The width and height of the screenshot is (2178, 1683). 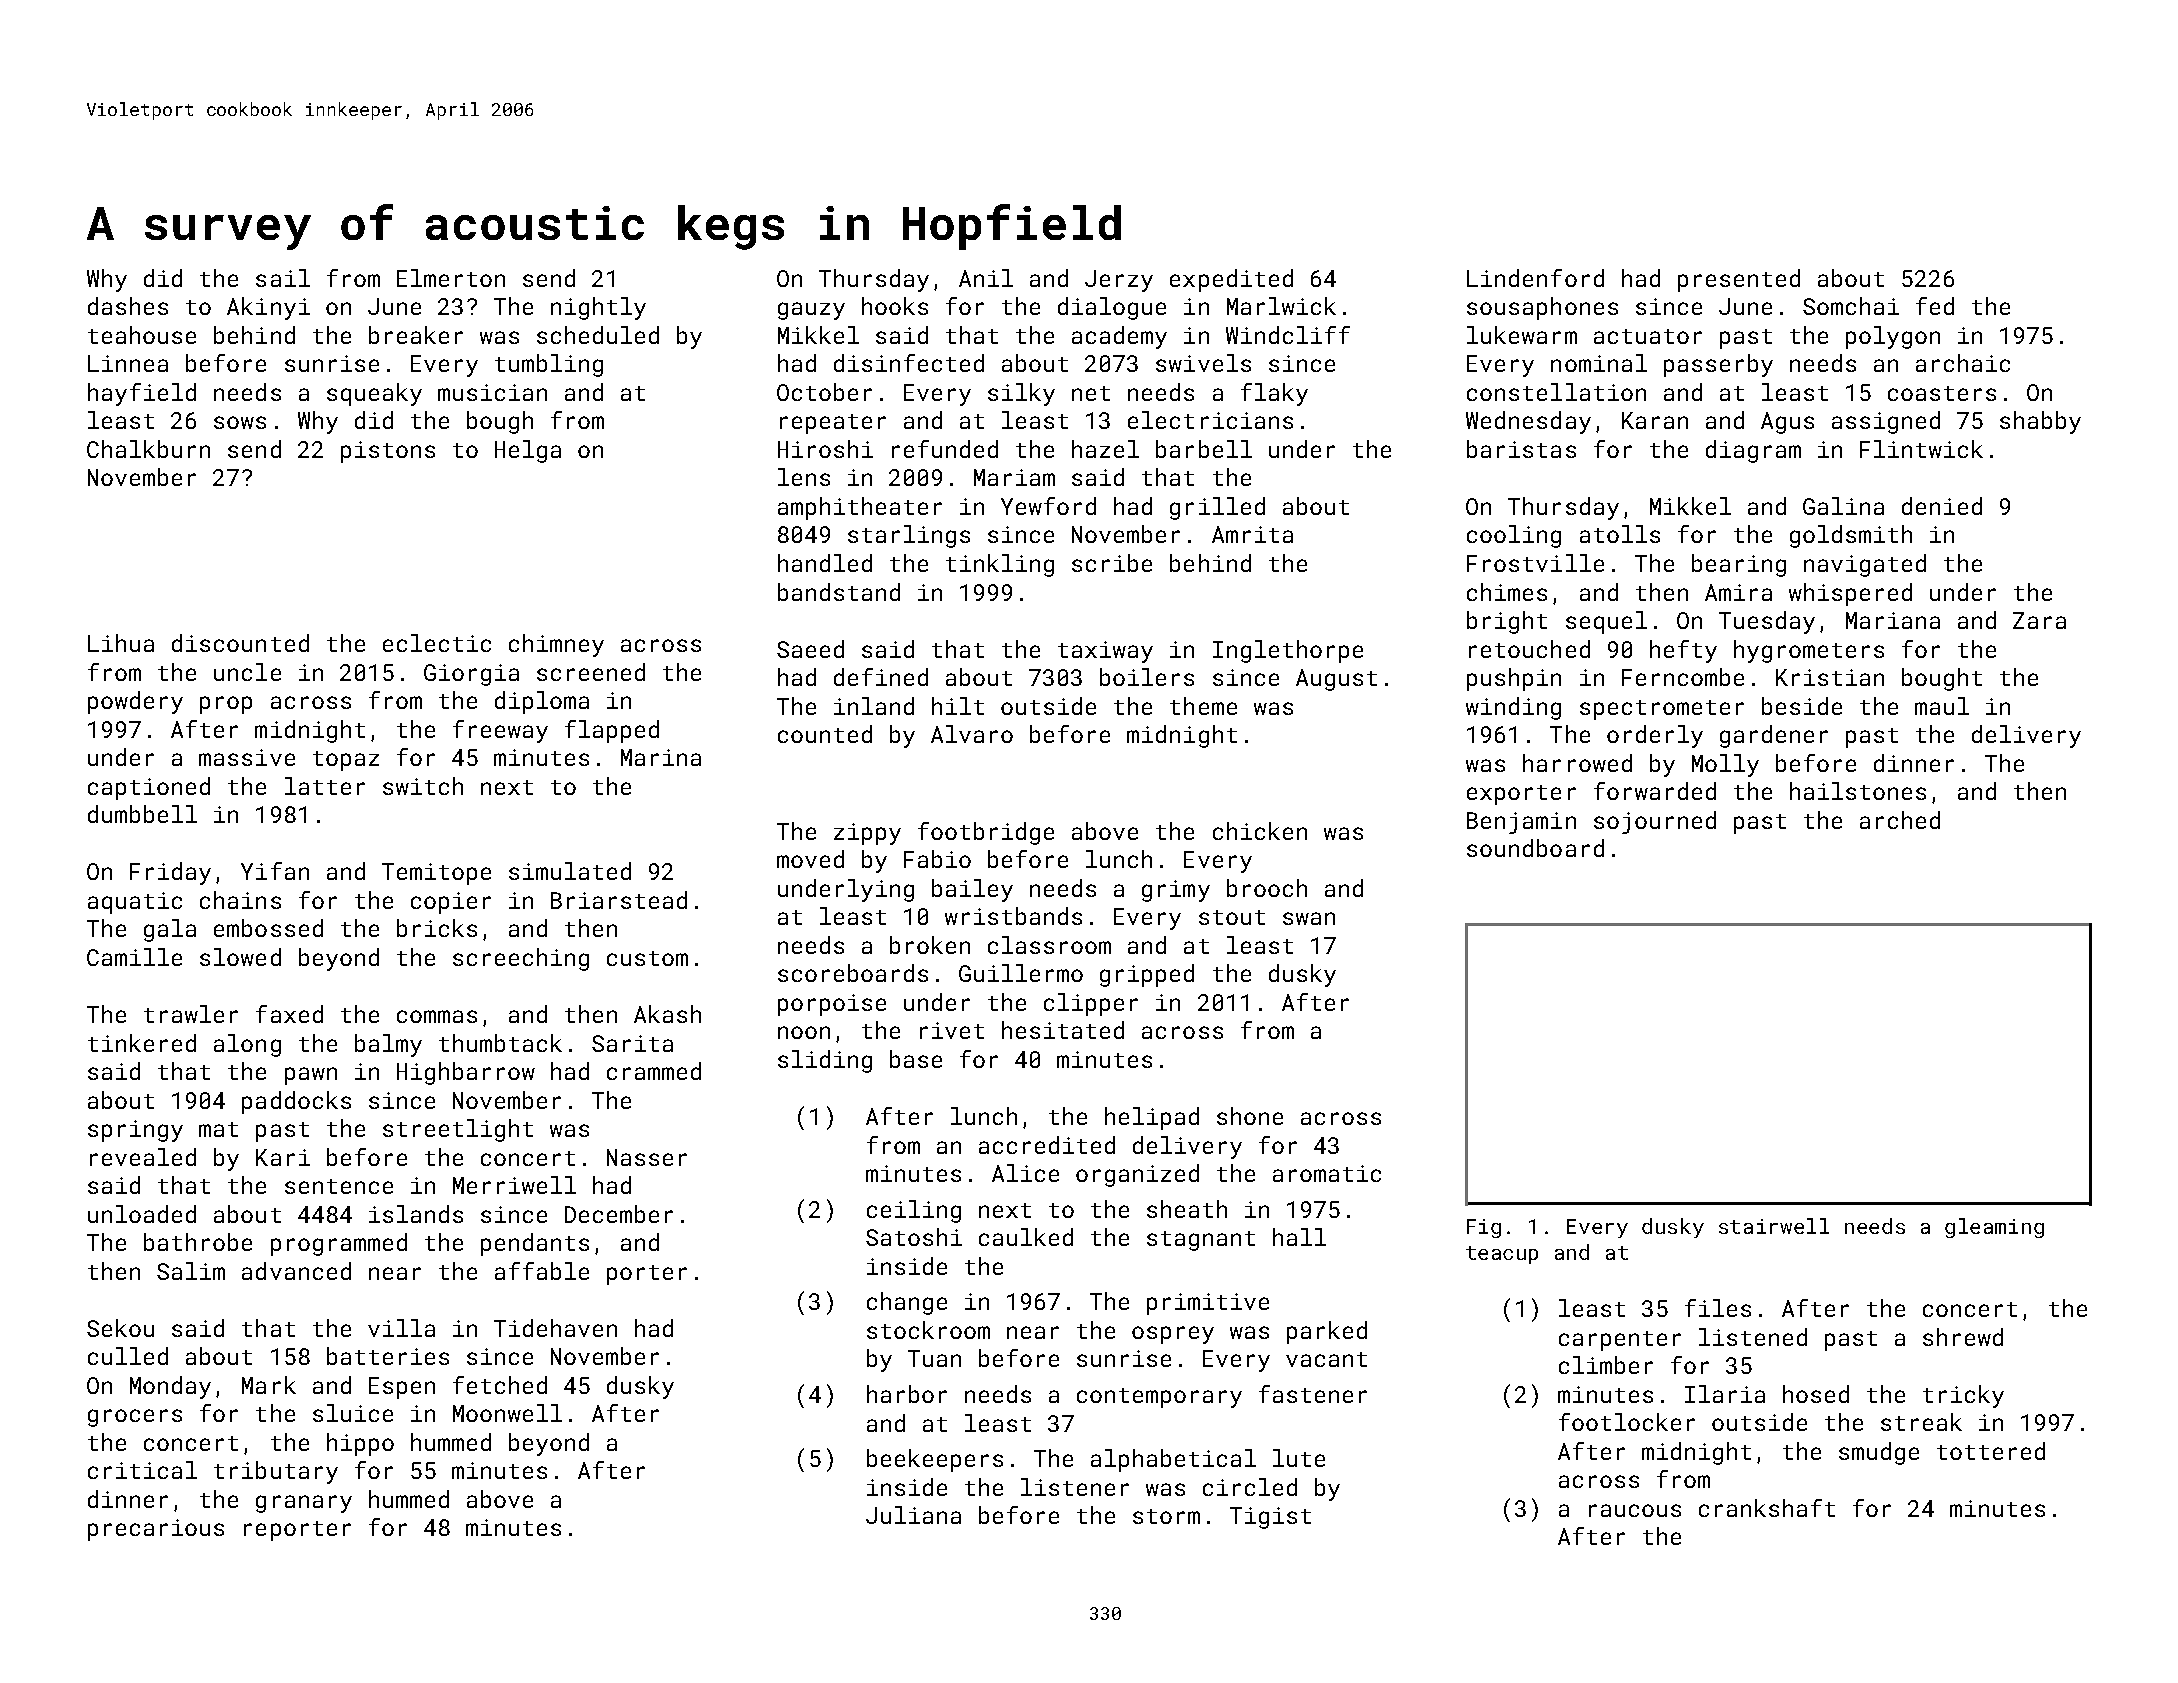 I want to click on paddocks, so click(x=296, y=1102).
